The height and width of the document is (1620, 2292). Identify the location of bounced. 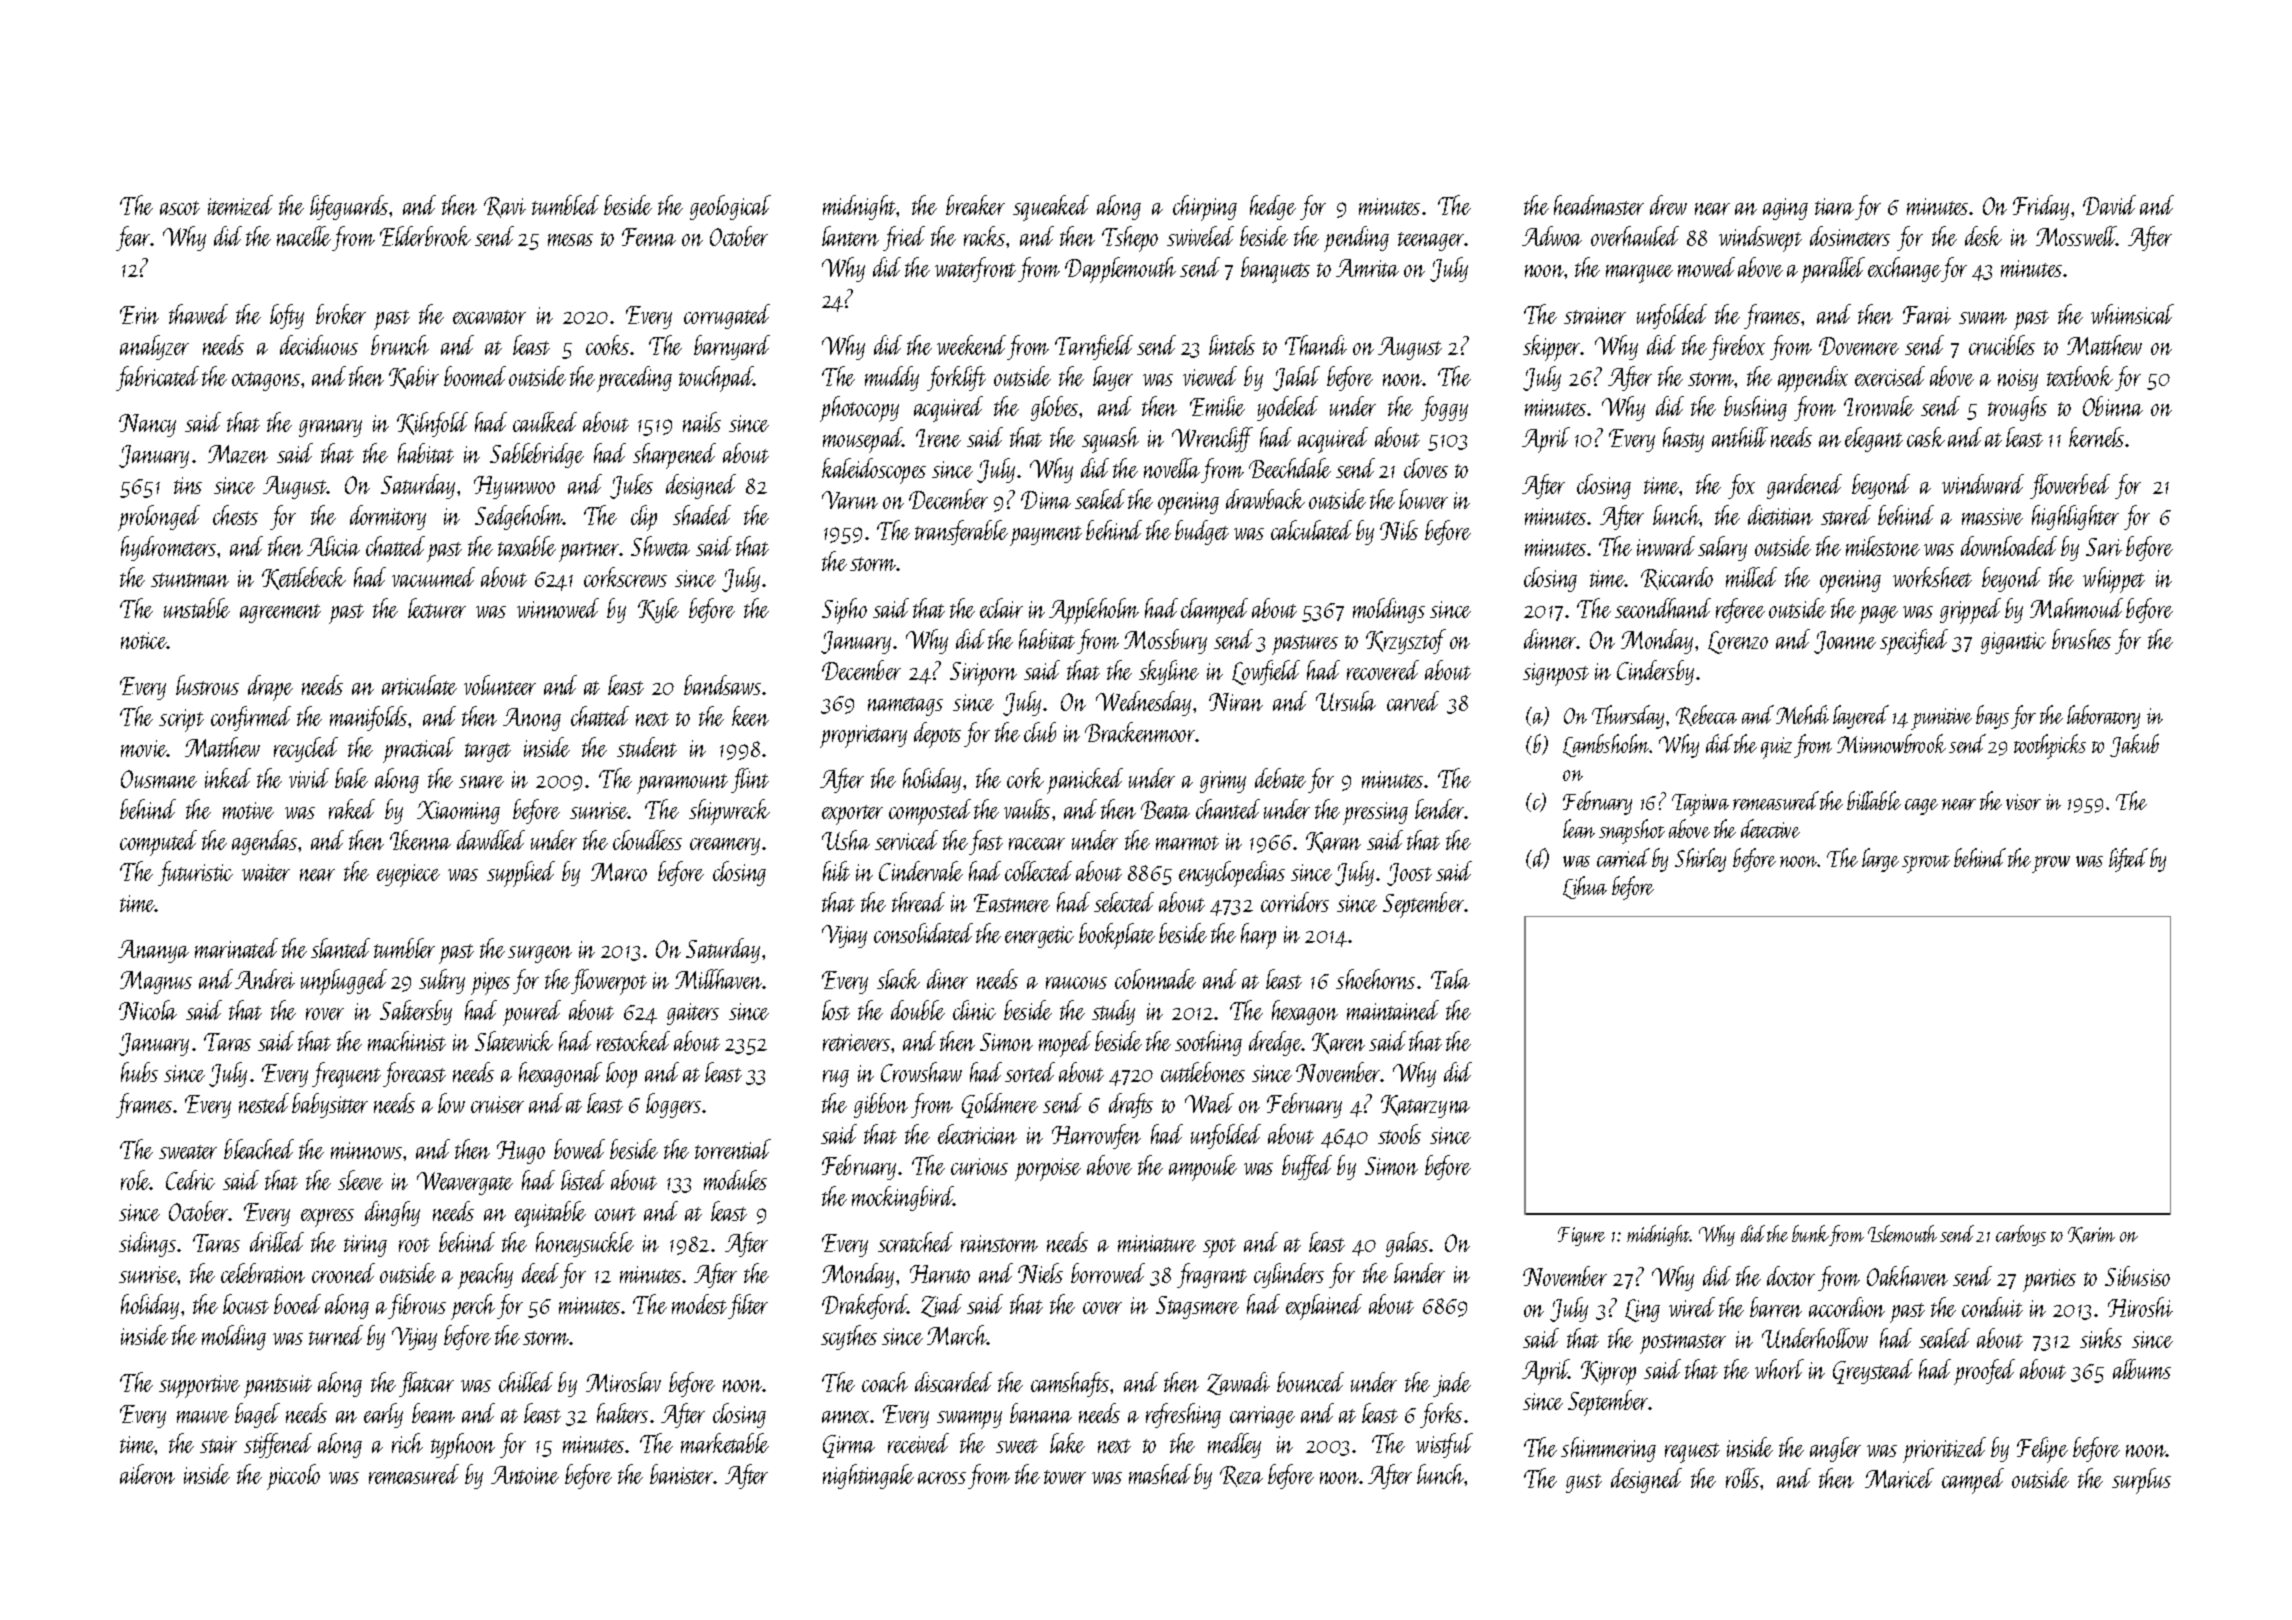
(1310, 1382).
